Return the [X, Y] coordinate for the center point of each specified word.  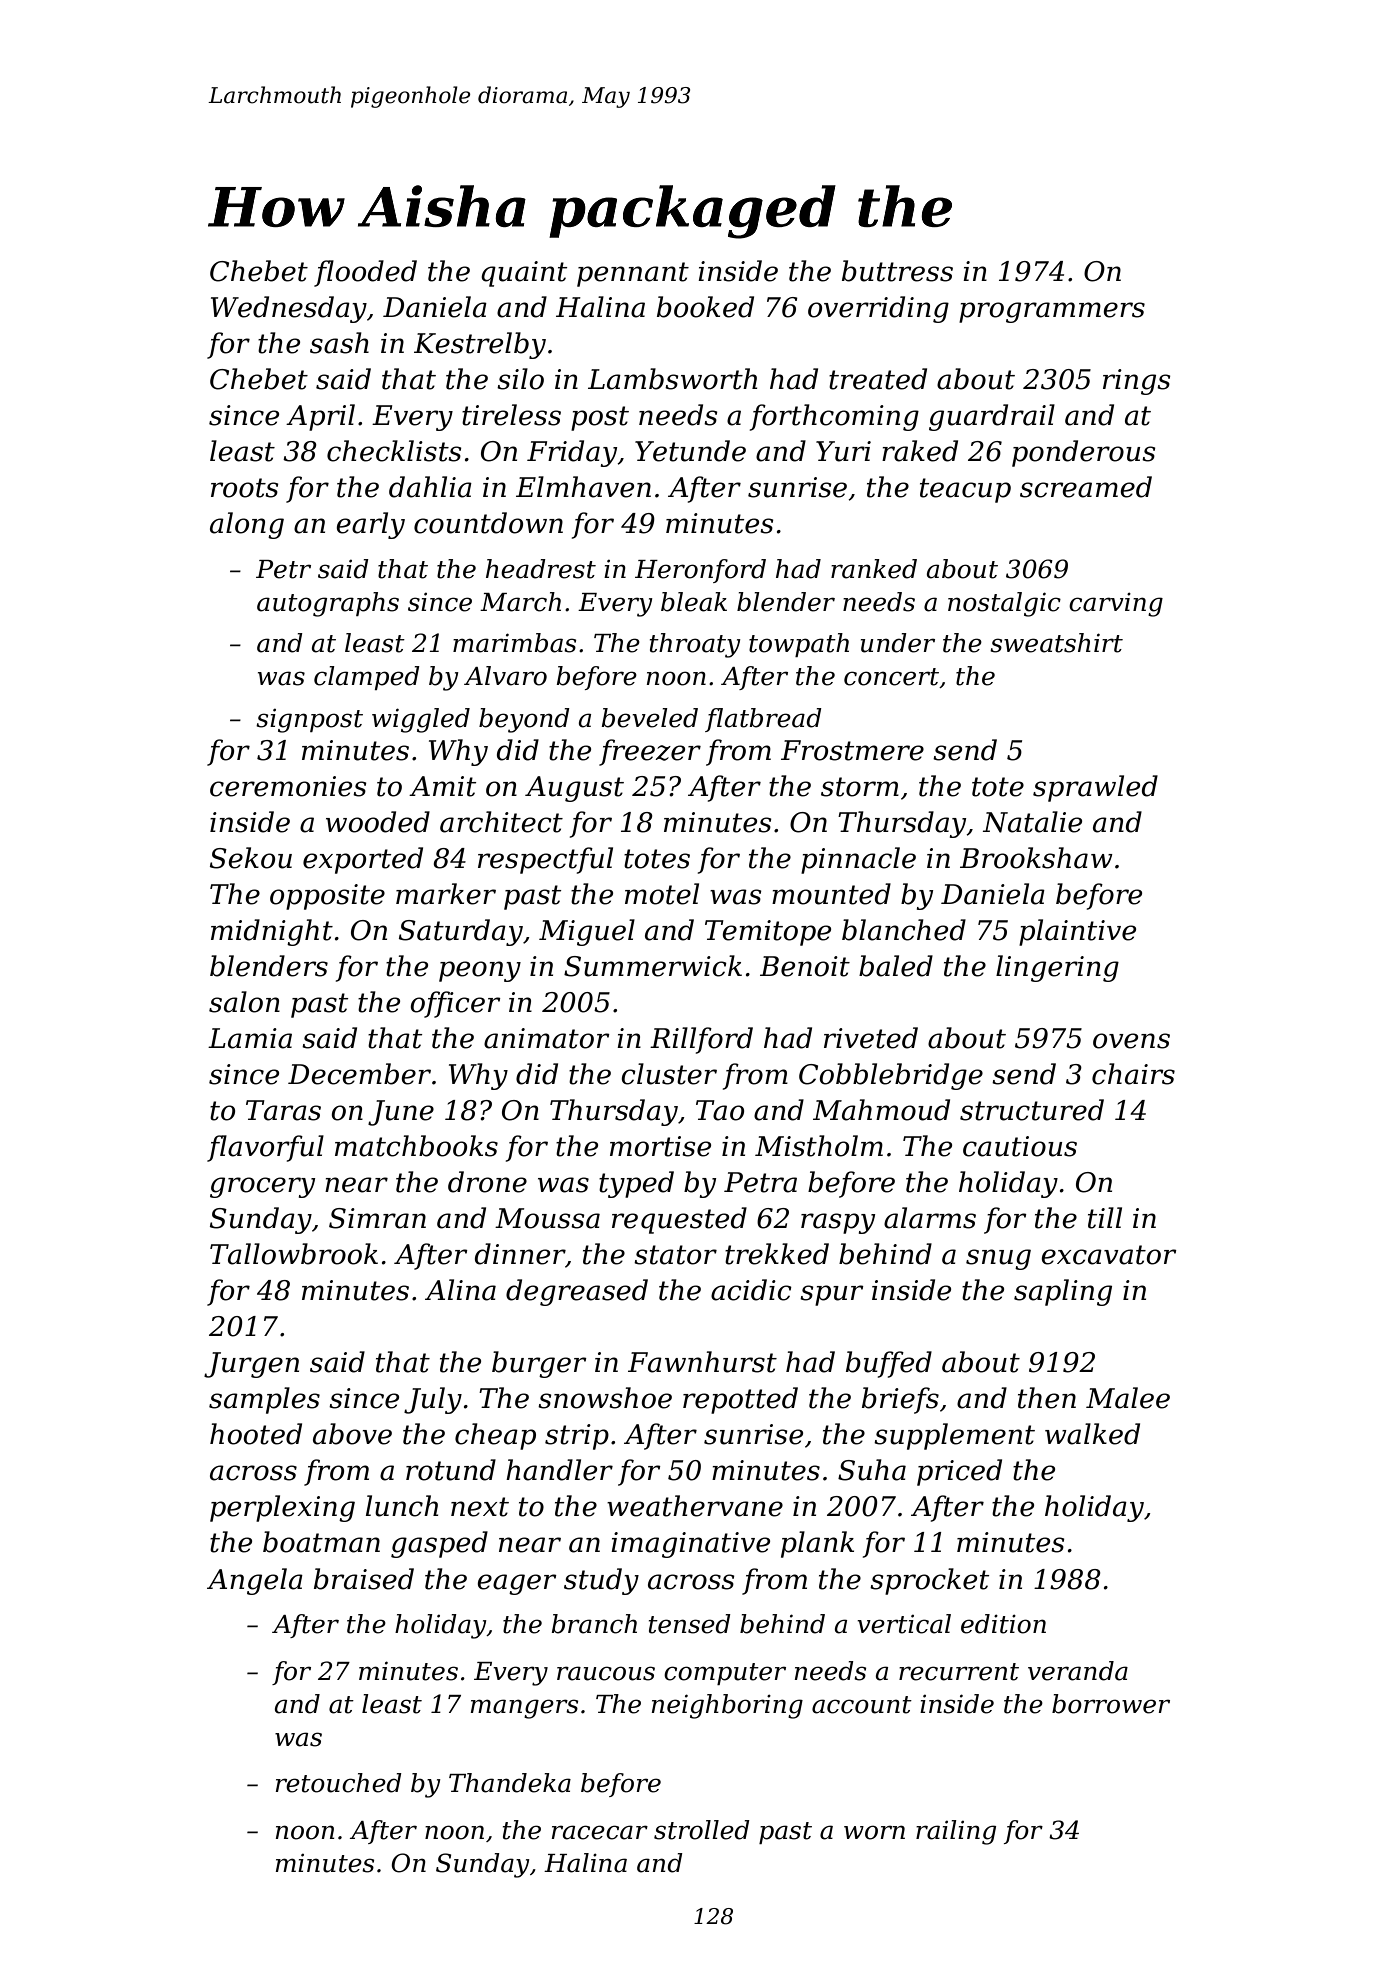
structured [1032, 1110]
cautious [1020, 1146]
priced [959, 1472]
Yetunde [690, 451]
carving [1116, 604]
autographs [328, 604]
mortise [660, 1146]
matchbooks [416, 1146]
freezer [650, 752]
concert [892, 678]
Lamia [250, 1038]
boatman [321, 1542]
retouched [338, 1783]
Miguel [587, 932]
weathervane [695, 1506]
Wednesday [289, 309]
